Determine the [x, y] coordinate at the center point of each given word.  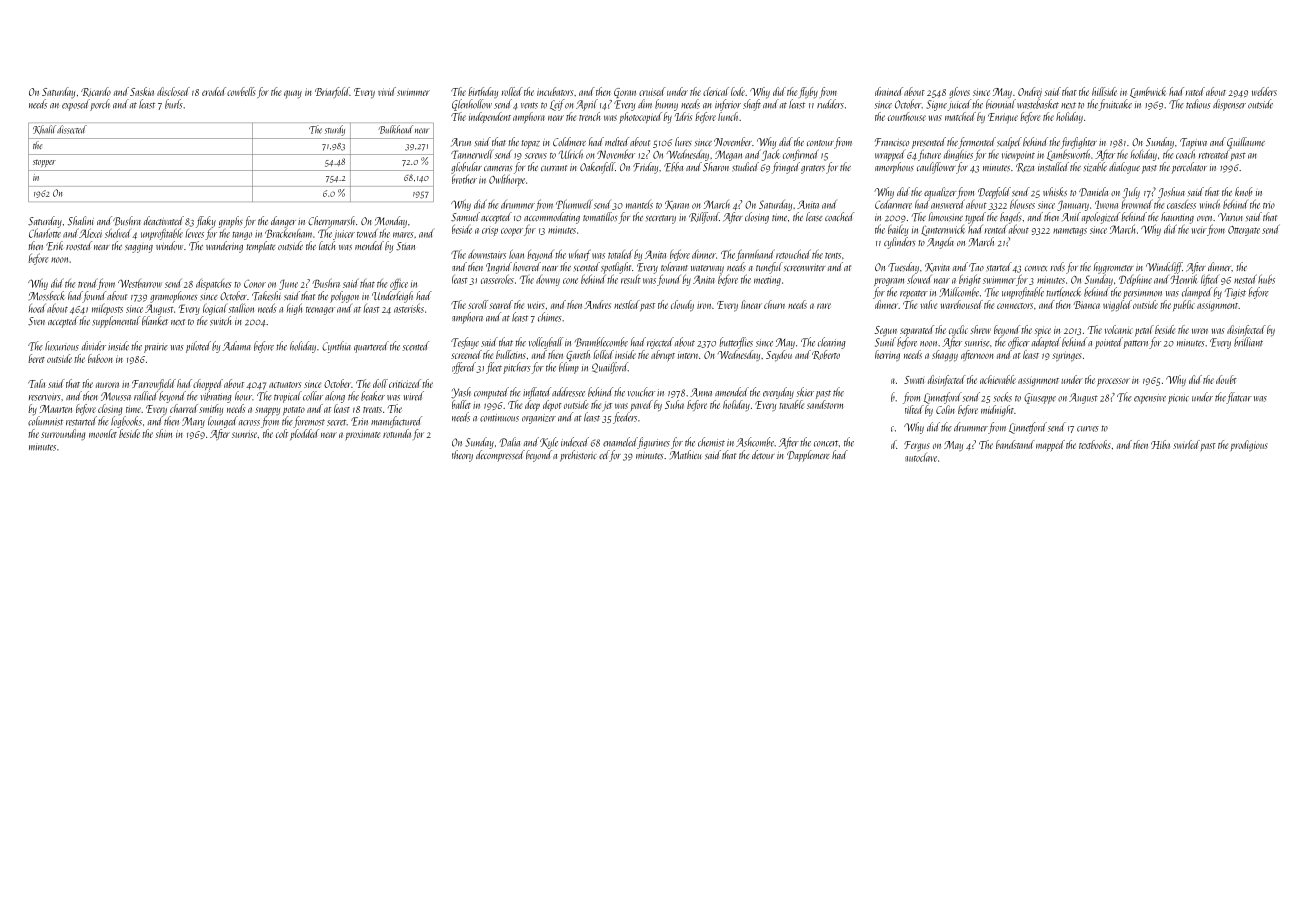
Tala [36, 383]
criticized [405, 383]
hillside [1104, 91]
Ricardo [96, 92]
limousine [945, 217]
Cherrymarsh [331, 222]
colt [282, 433]
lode [738, 91]
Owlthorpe [507, 180]
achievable [998, 379]
